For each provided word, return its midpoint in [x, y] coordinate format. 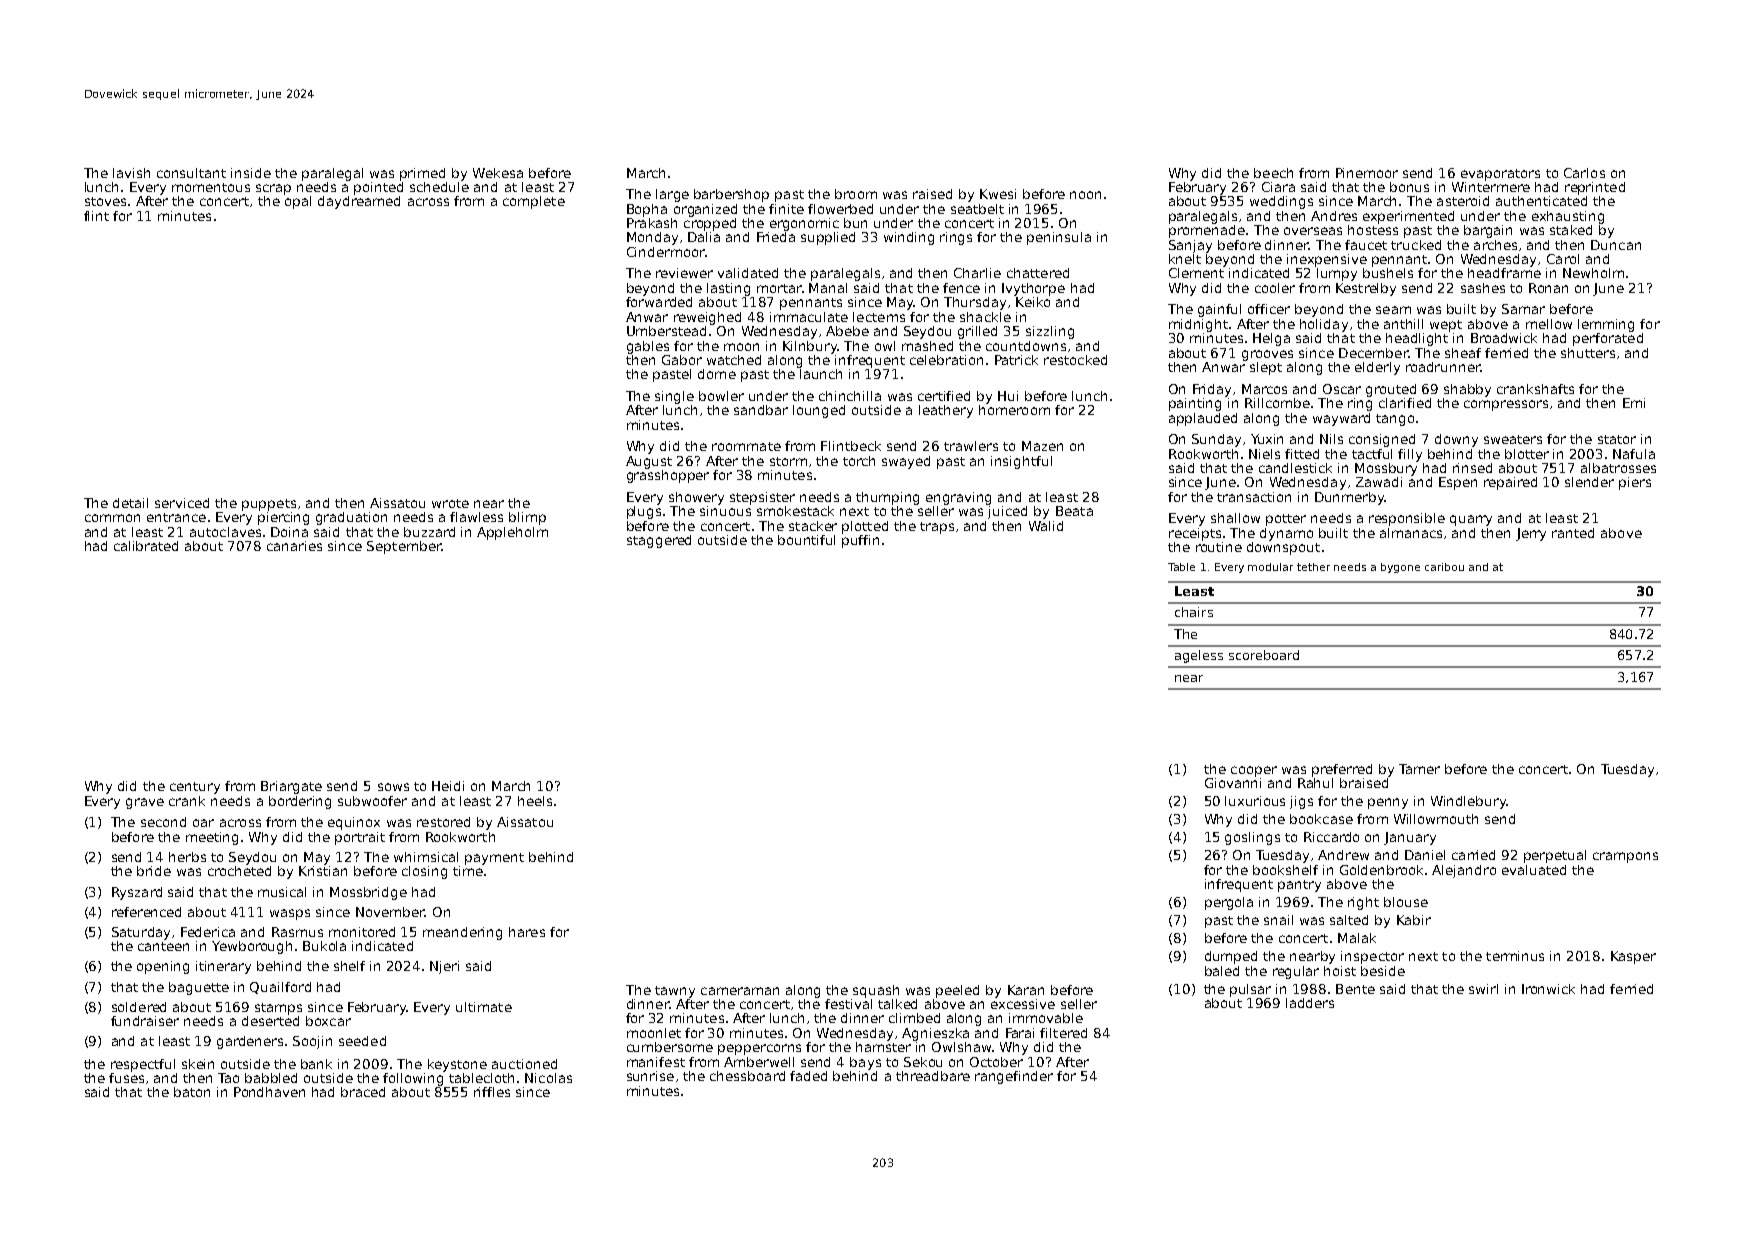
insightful [1021, 462]
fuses [126, 1078]
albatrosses [1618, 468]
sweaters [1513, 439]
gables [648, 347]
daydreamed [359, 202]
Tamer [1419, 769]
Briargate [291, 787]
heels [535, 801]
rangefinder [1014, 1077]
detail [130, 503]
